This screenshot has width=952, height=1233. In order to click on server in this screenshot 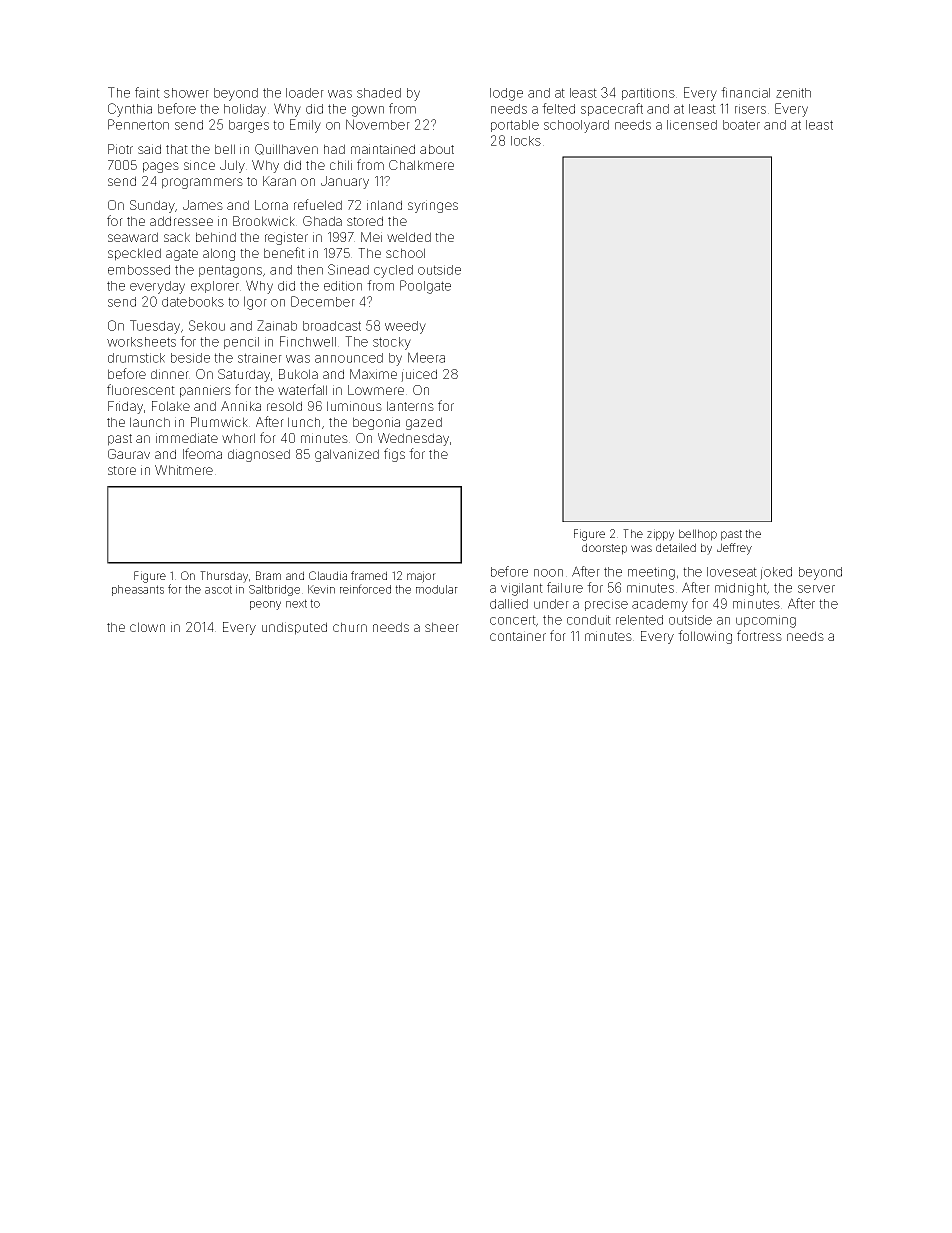, I will do `click(816, 589)`.
